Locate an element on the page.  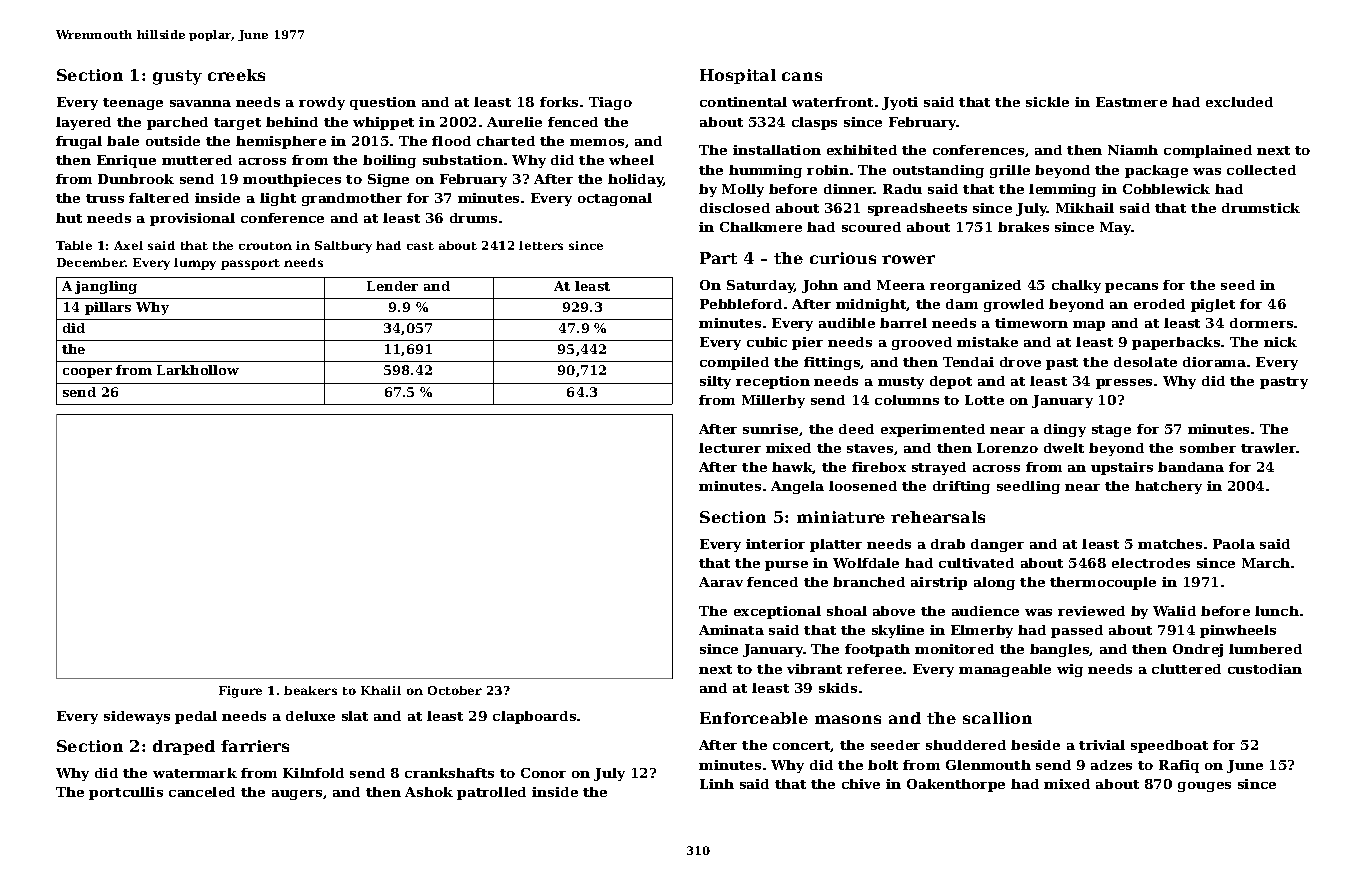
Hospital is located at coordinates (738, 76).
